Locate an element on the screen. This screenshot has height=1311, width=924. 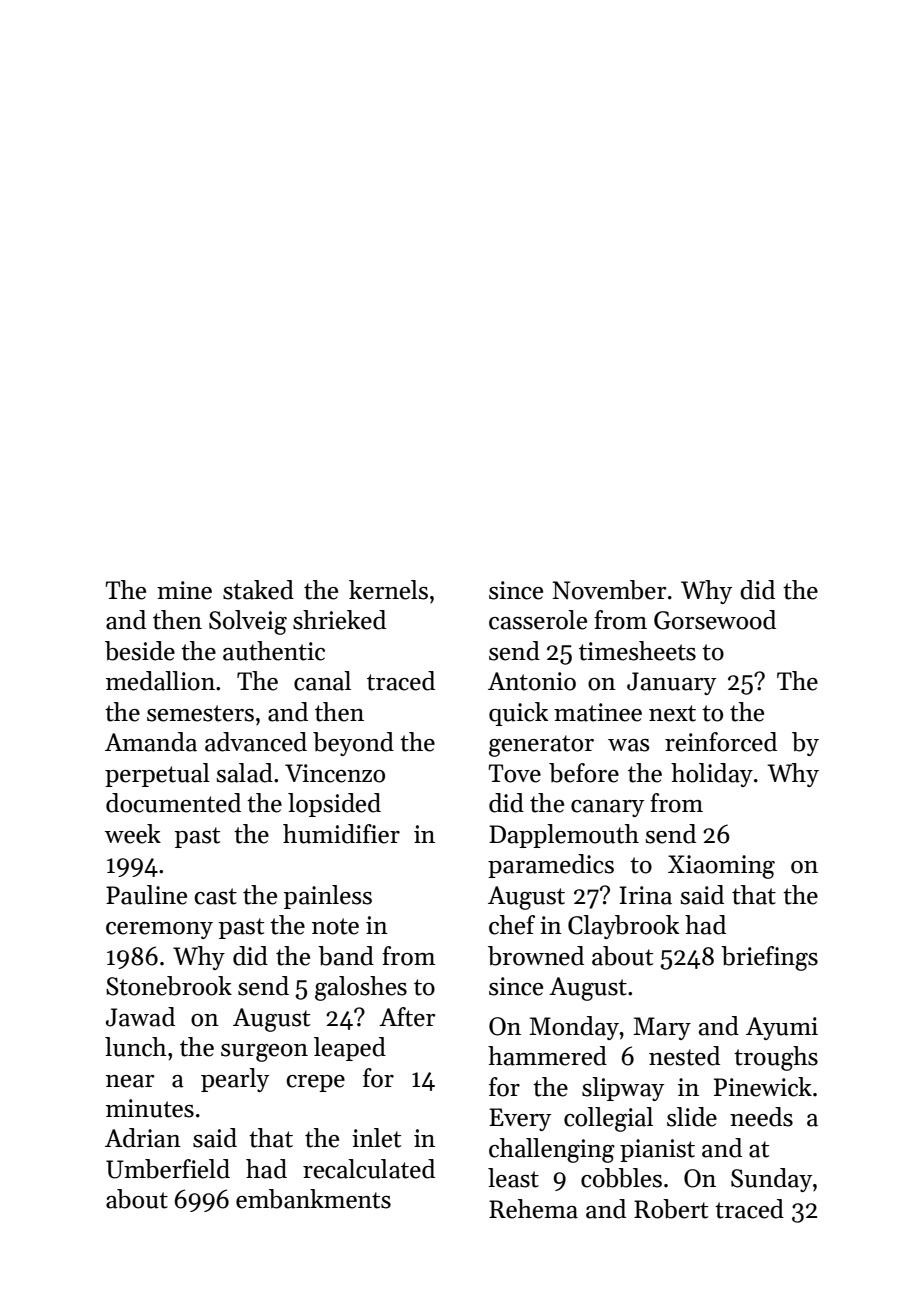
Solveig is located at coordinates (248, 622).
